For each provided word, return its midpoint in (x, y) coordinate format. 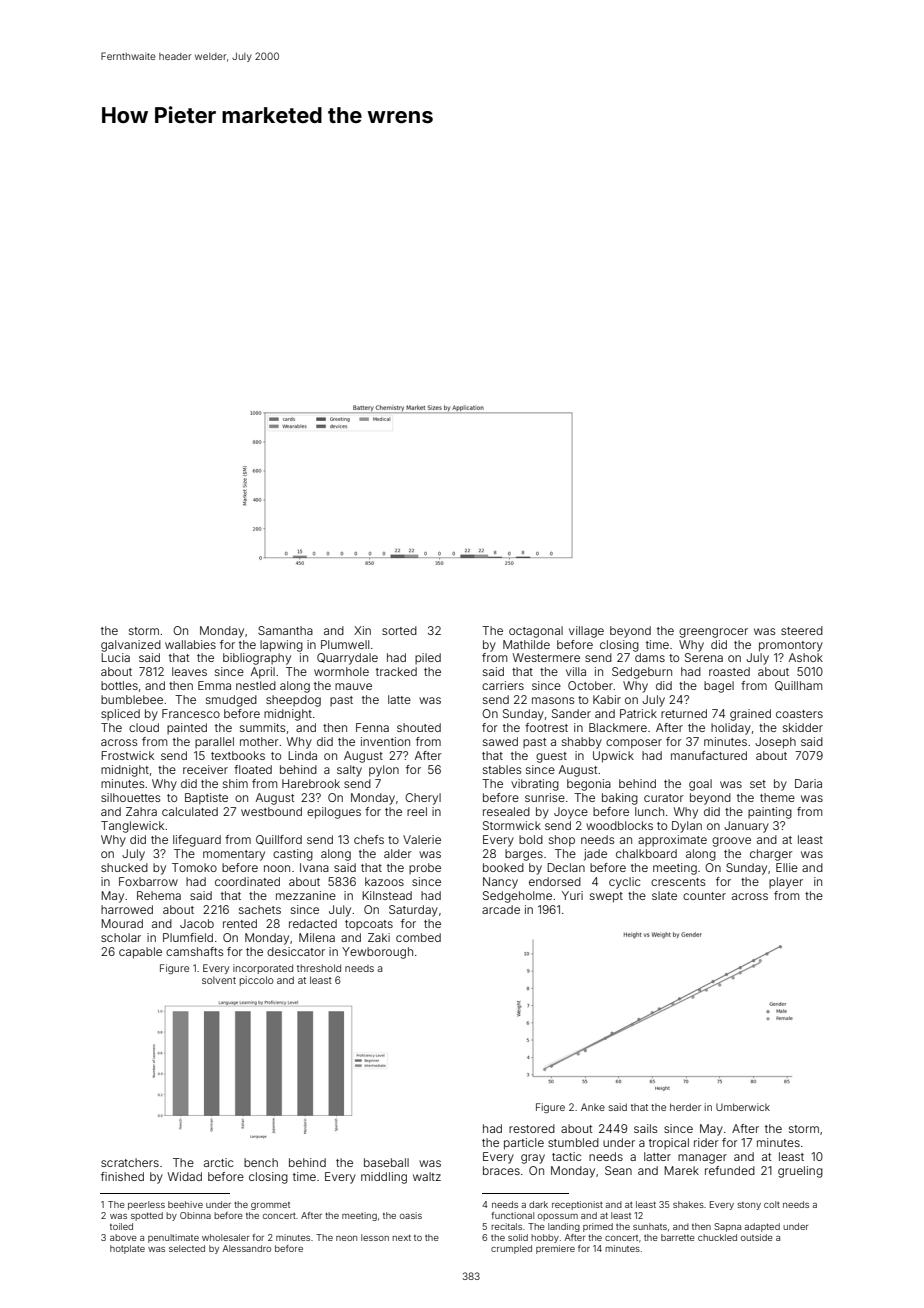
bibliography (257, 659)
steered (802, 630)
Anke (593, 1107)
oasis (411, 1215)
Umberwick (743, 1107)
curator (664, 798)
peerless (146, 1205)
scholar (121, 937)
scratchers (130, 1162)
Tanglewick (132, 827)
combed (418, 937)
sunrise (545, 797)
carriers (503, 685)
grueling (800, 1172)
